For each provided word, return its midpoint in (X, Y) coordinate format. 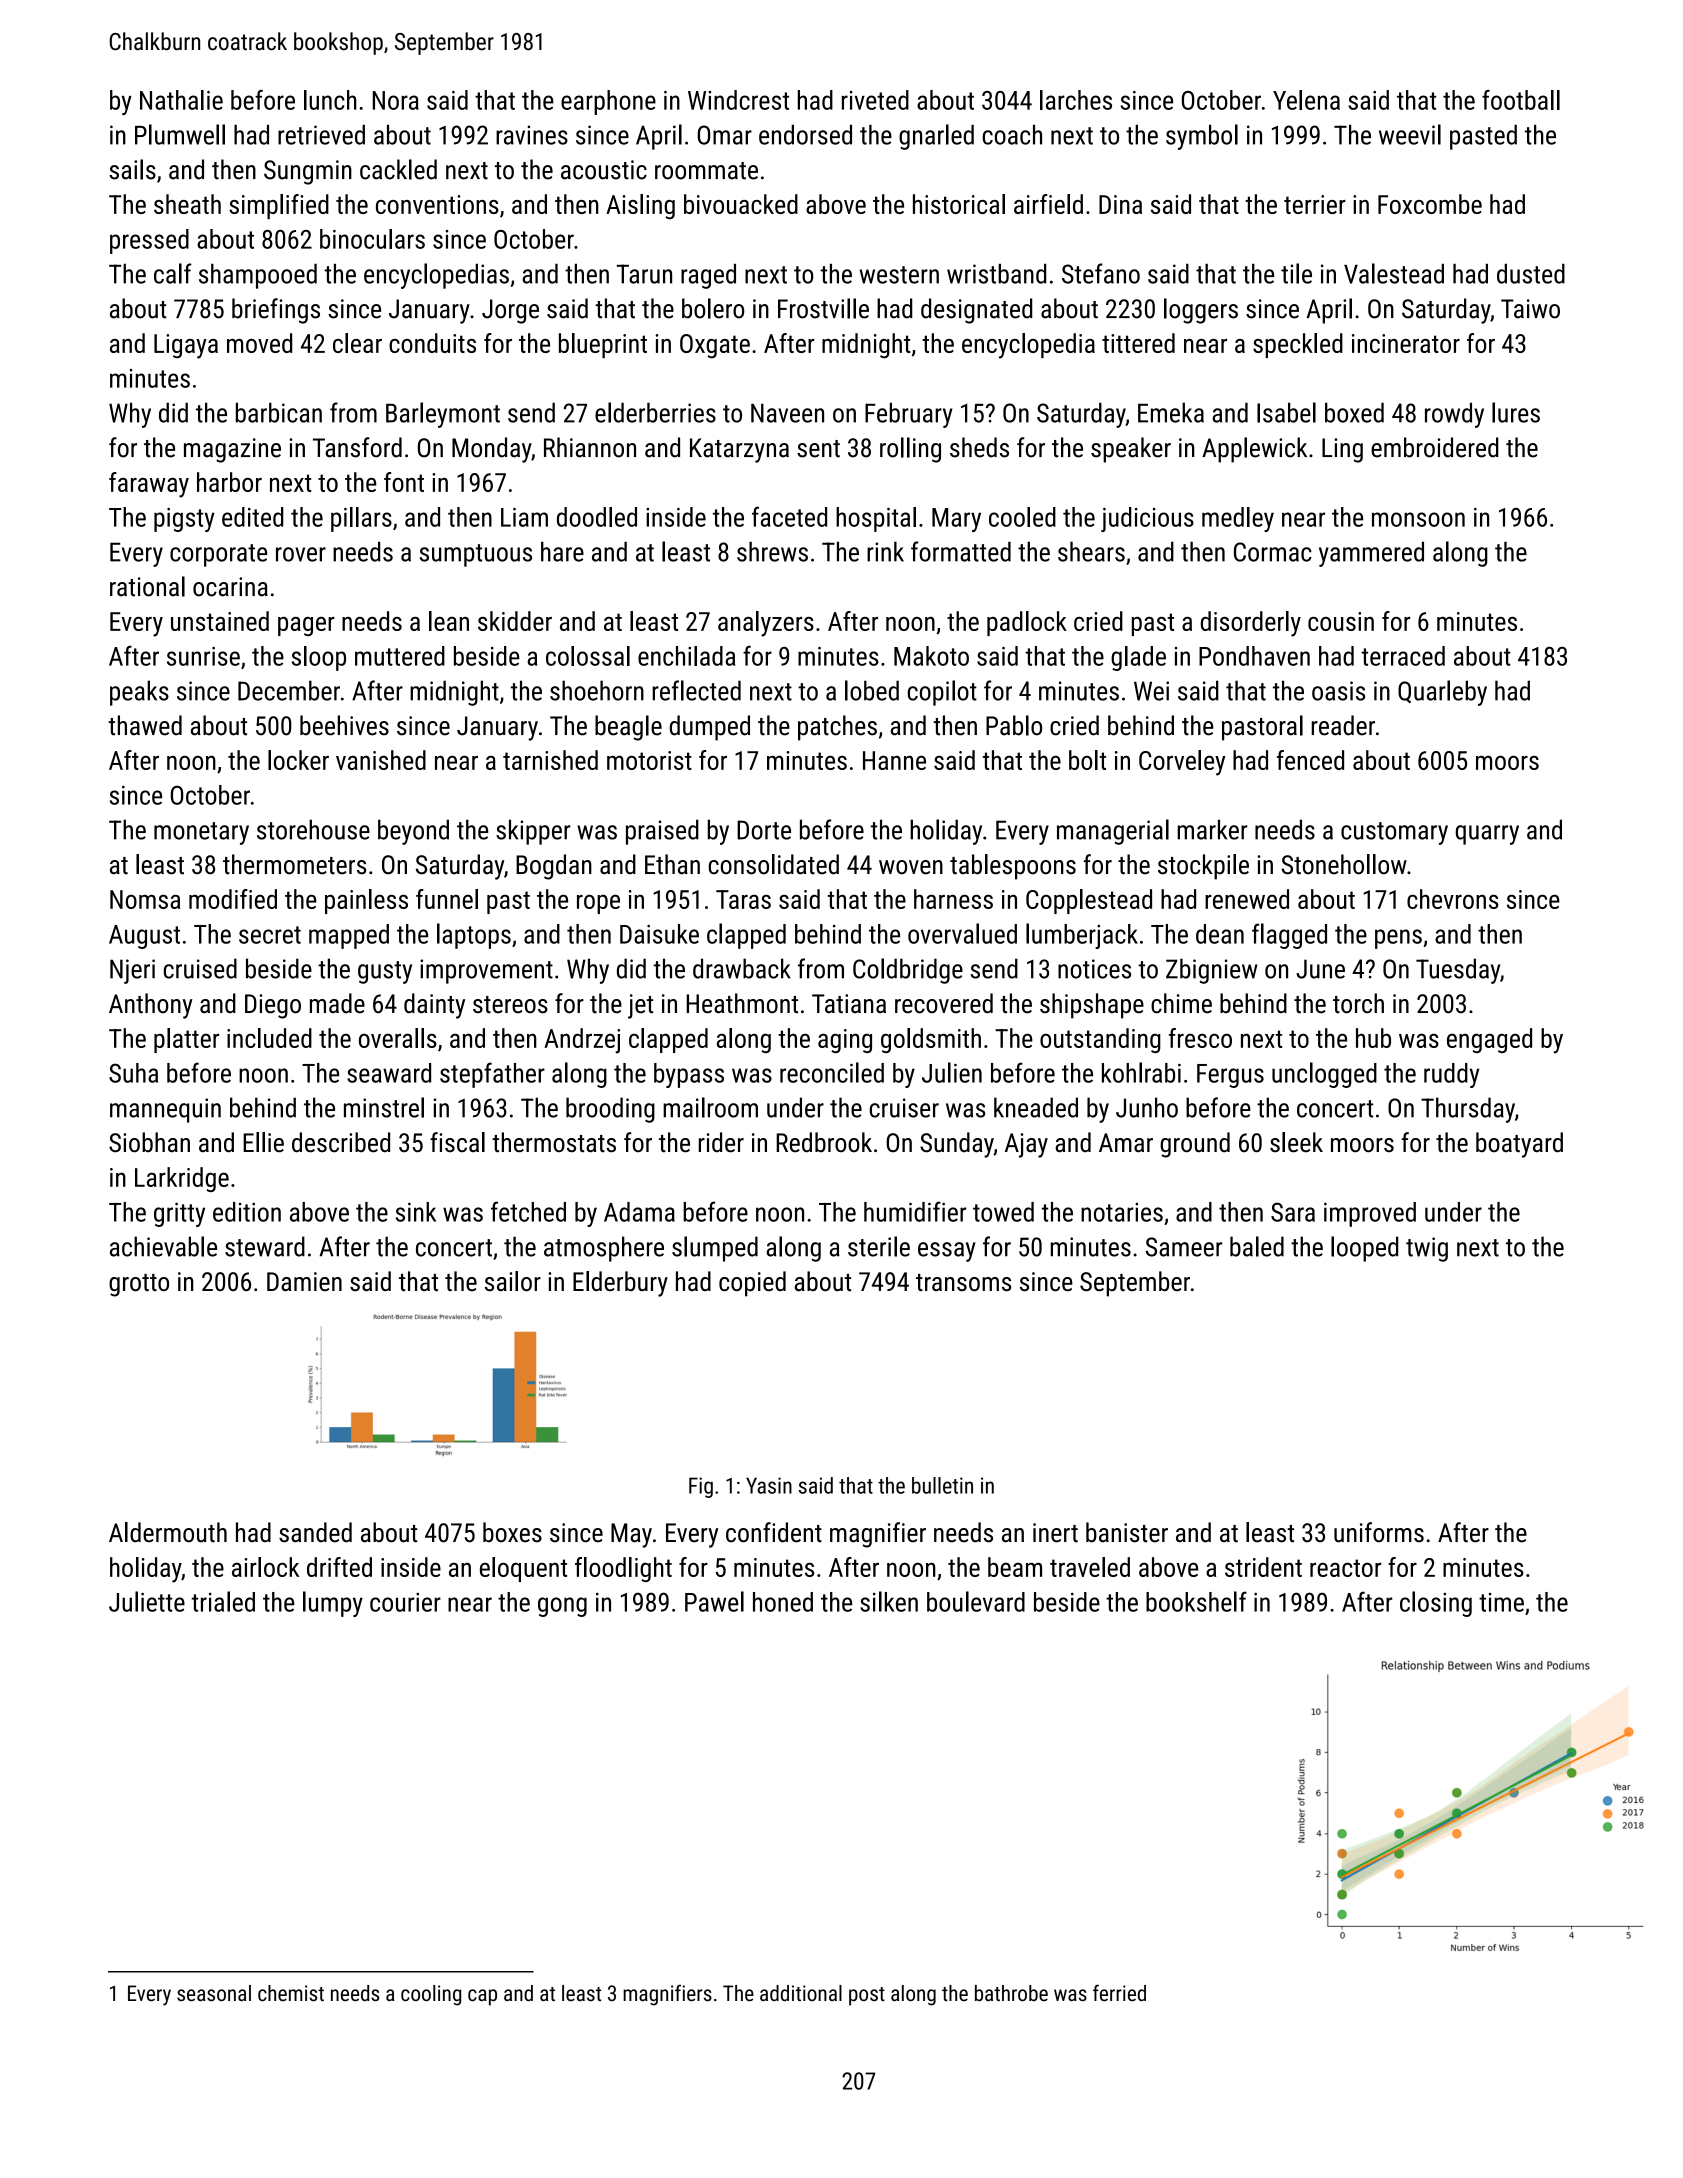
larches (1076, 100)
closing (1436, 1604)
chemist (291, 1993)
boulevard (976, 1601)
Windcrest (738, 100)
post (867, 1996)
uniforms (1379, 1532)
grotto (139, 1285)
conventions (437, 204)
